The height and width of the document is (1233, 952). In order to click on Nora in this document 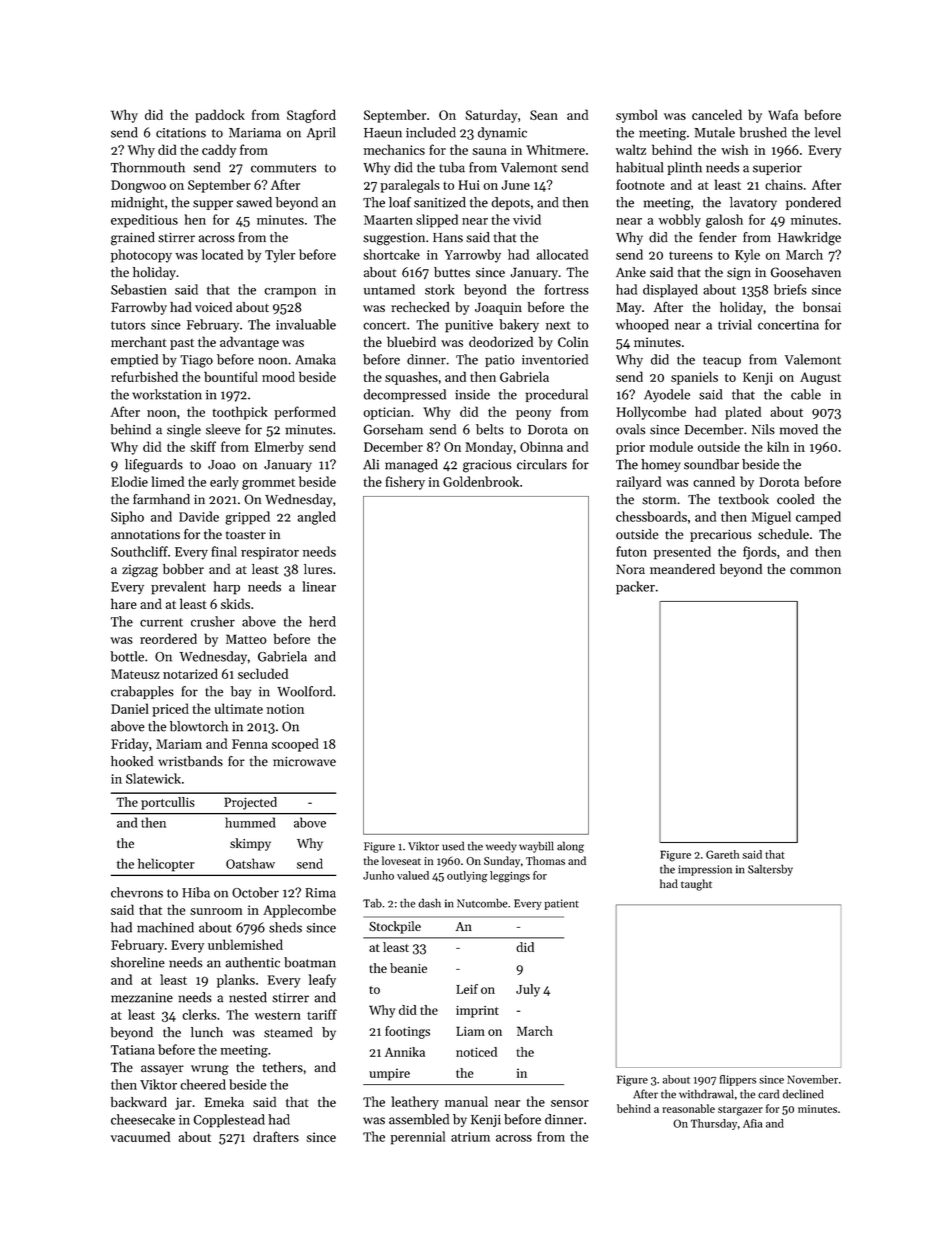, I will do `click(630, 569)`.
